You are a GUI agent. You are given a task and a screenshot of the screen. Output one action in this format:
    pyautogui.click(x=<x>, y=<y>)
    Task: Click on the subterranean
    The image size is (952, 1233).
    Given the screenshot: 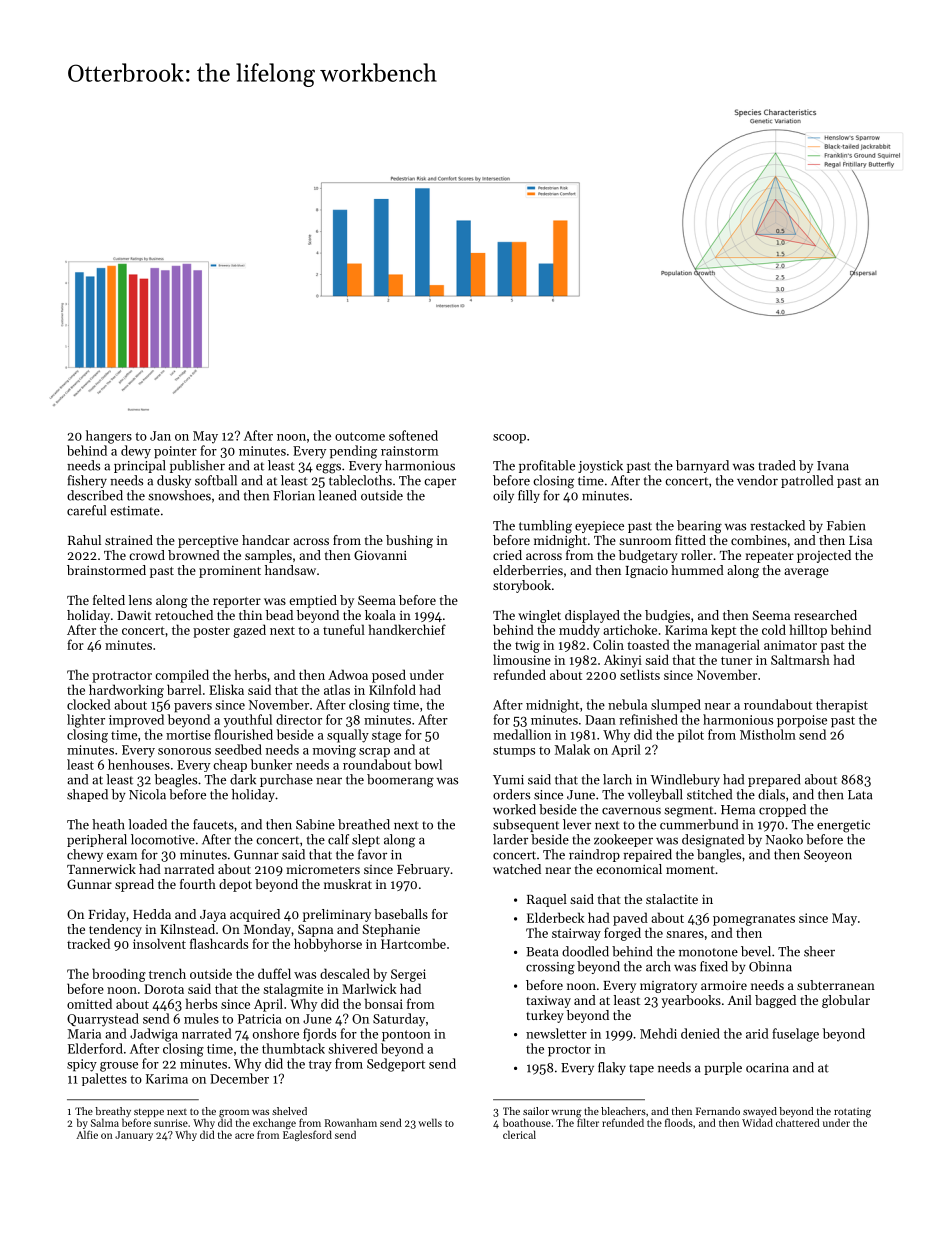 What is the action you would take?
    pyautogui.click(x=836, y=985)
